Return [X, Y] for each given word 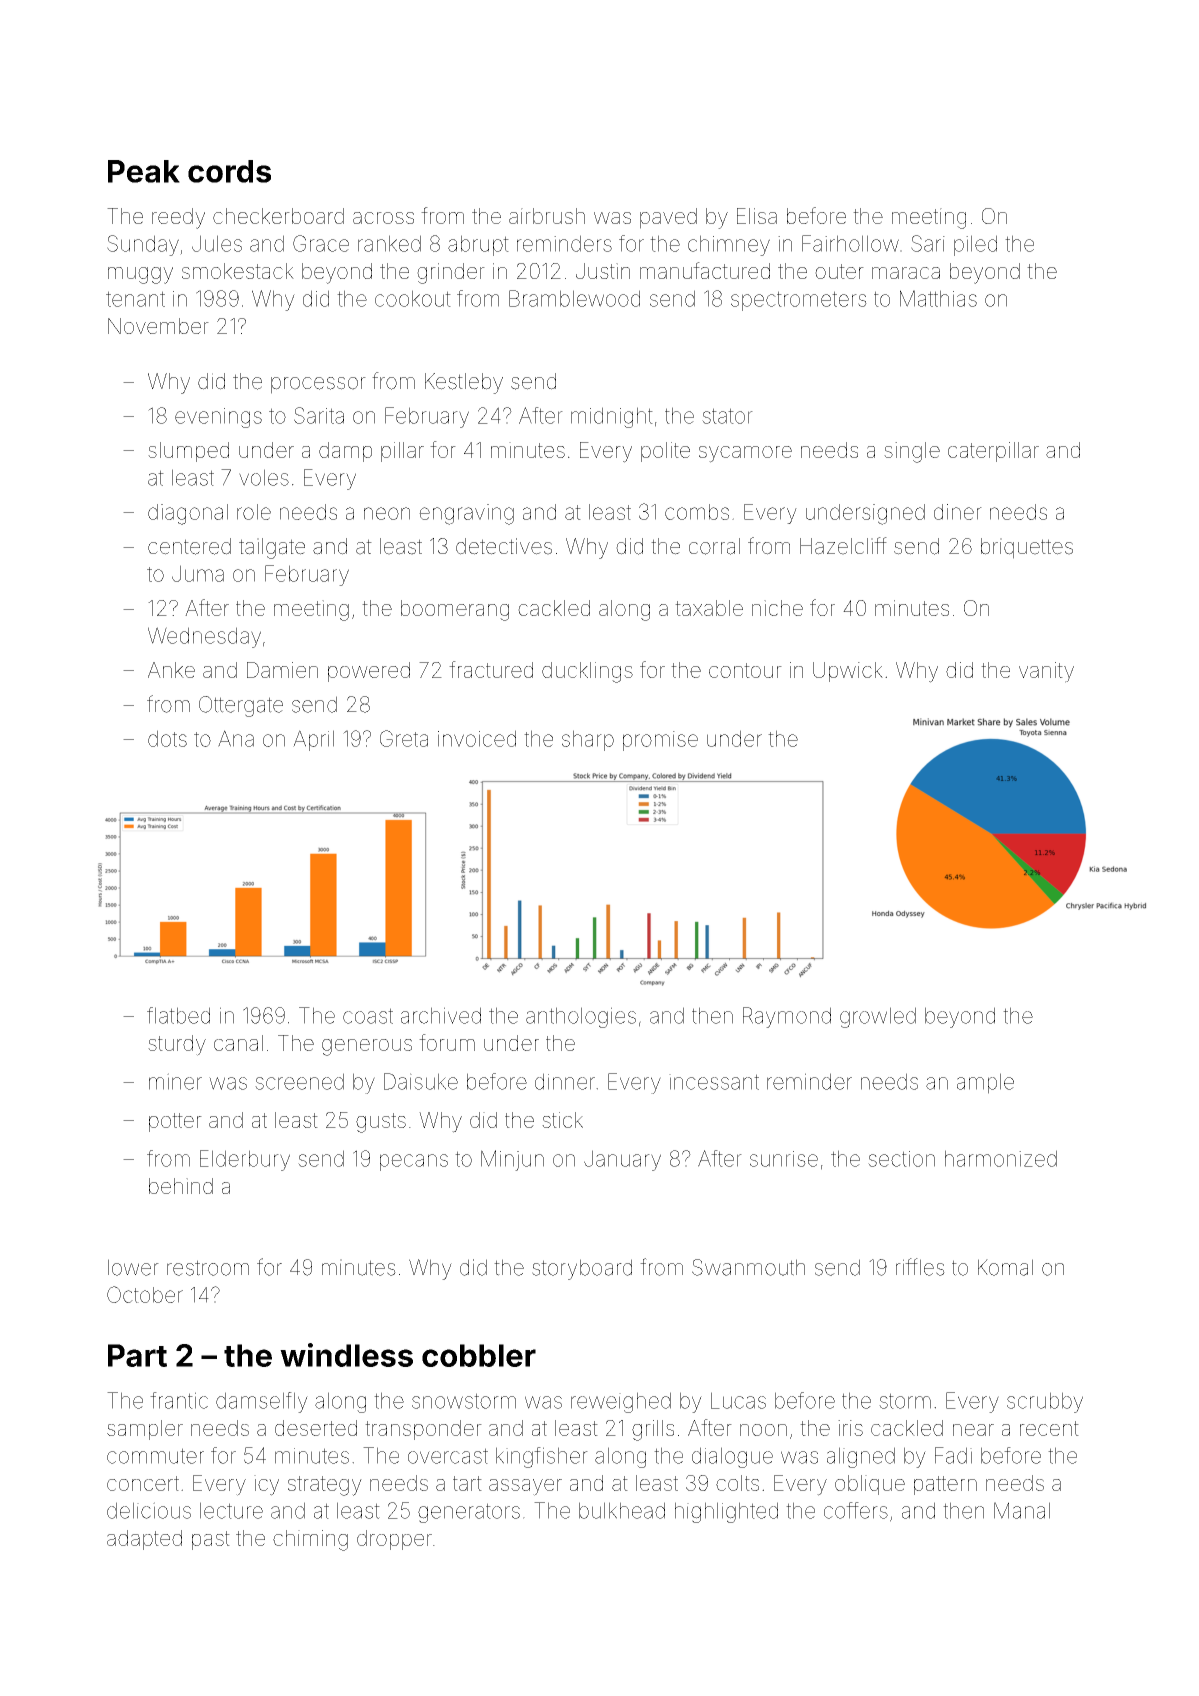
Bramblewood [574, 298]
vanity [1046, 672]
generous [367, 1047]
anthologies [581, 1017]
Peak [144, 171]
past [211, 1540]
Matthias [938, 298]
